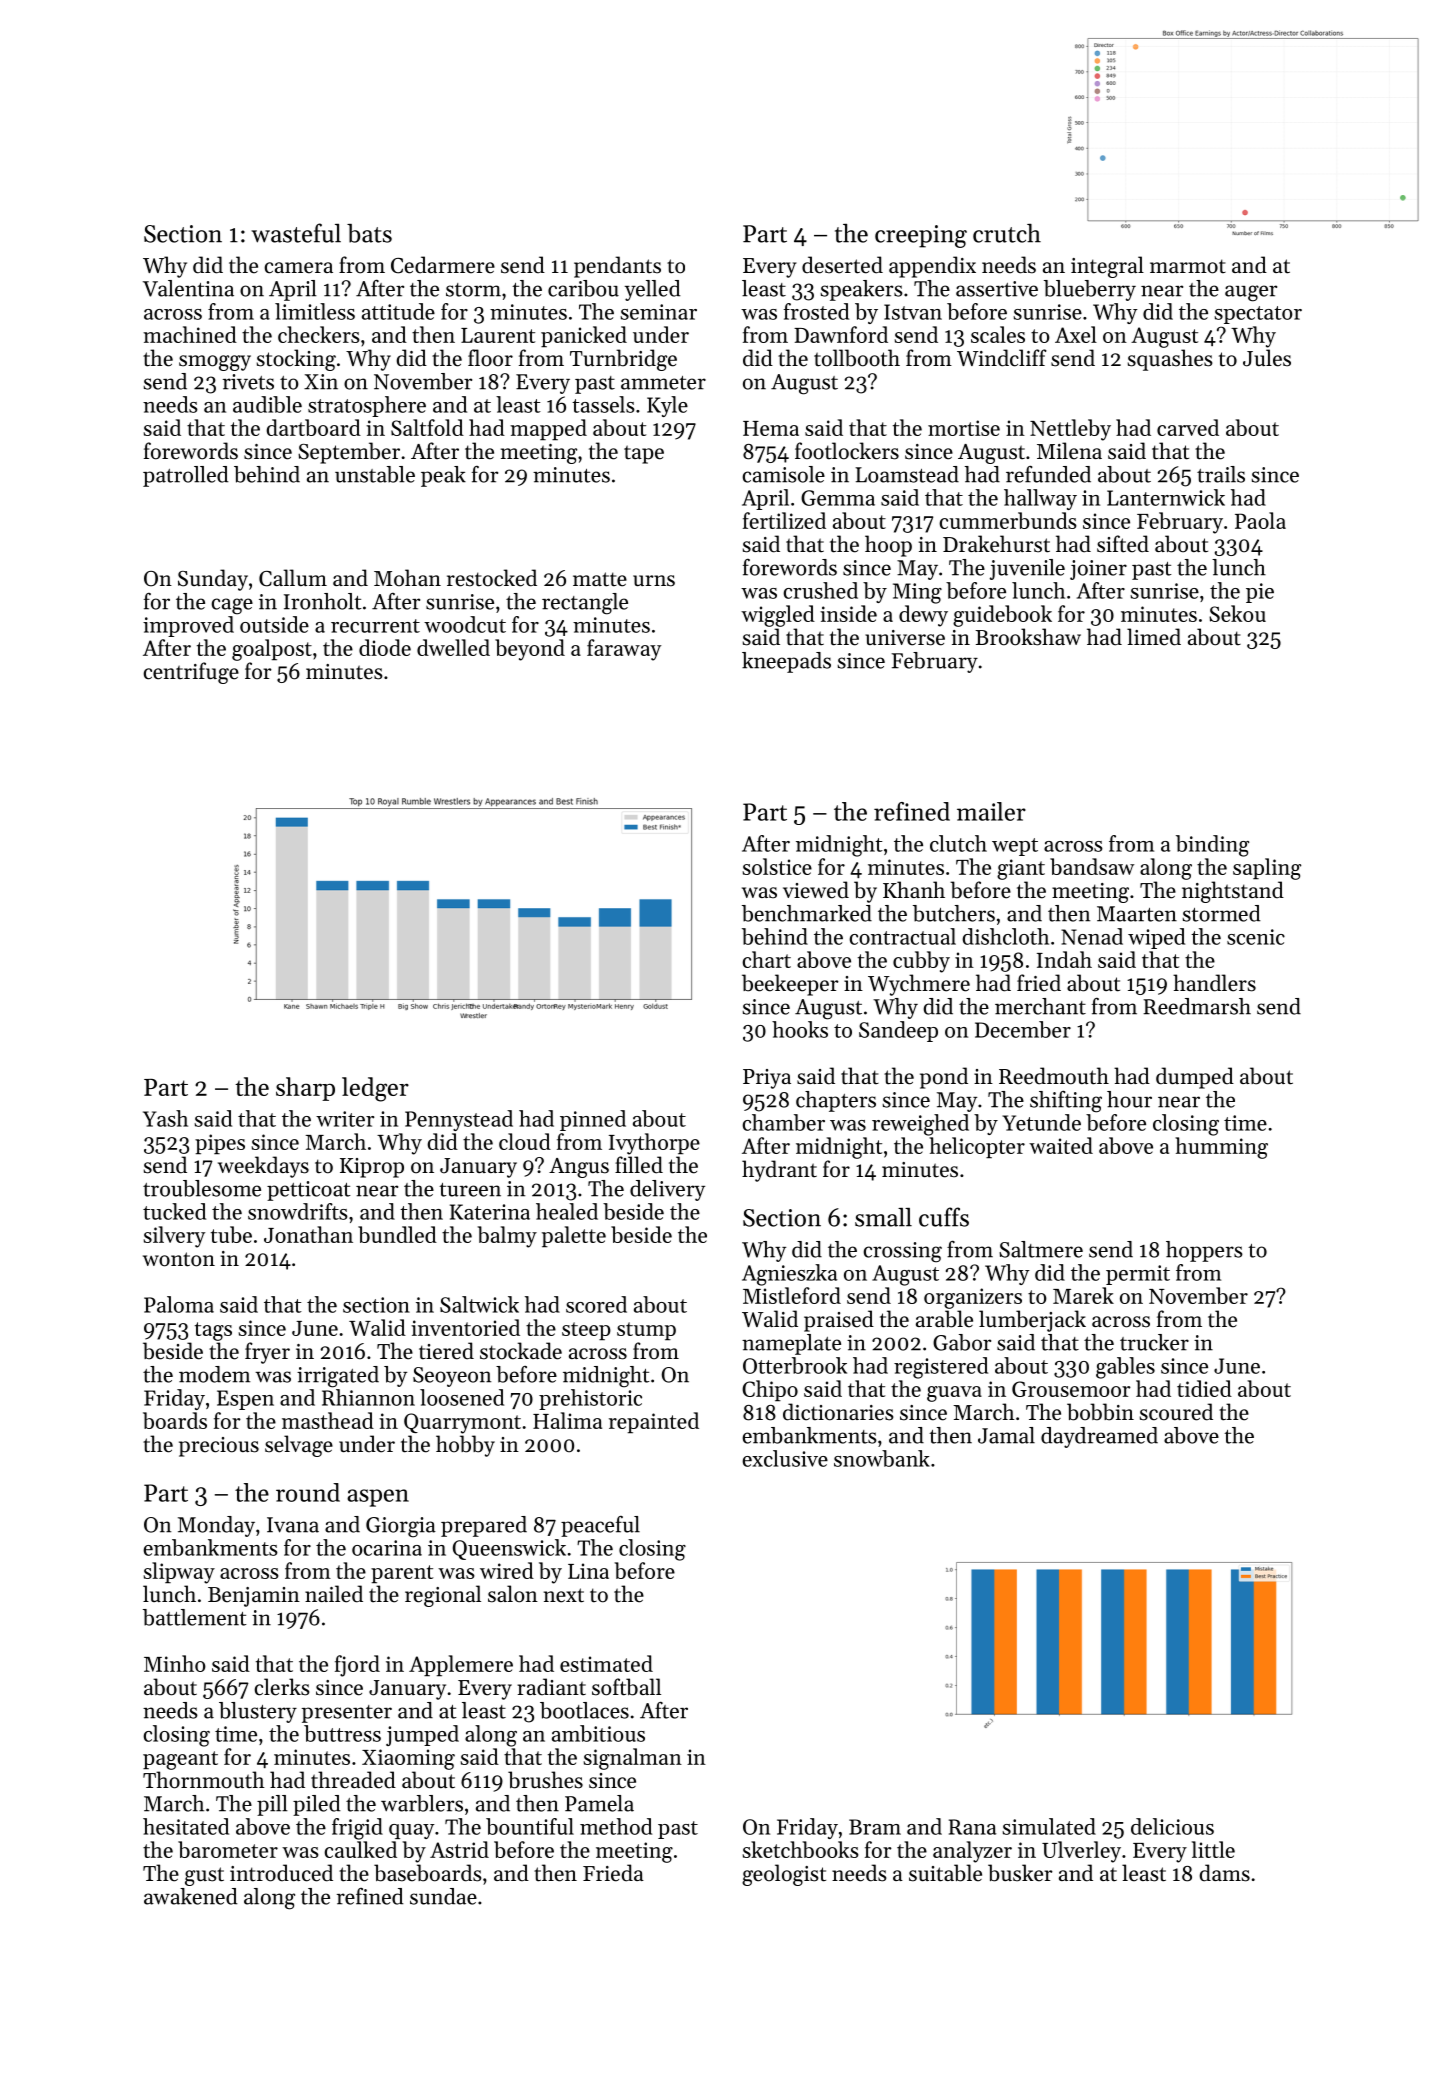 The image size is (1450, 2100). Describe the element at coordinates (914, 889) in the screenshot. I see `Khanh` at that location.
